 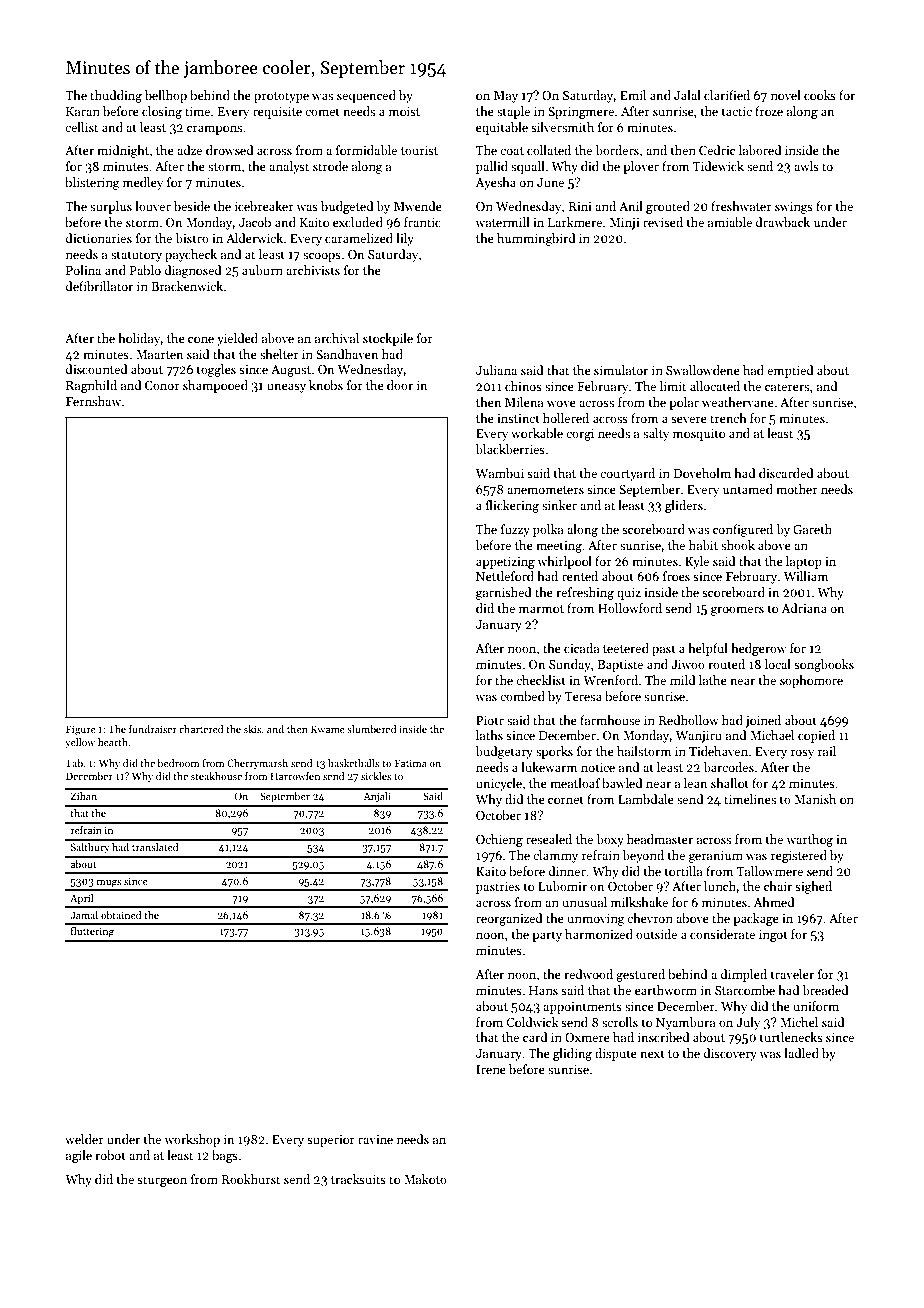 I want to click on Emil, so click(x=633, y=95).
